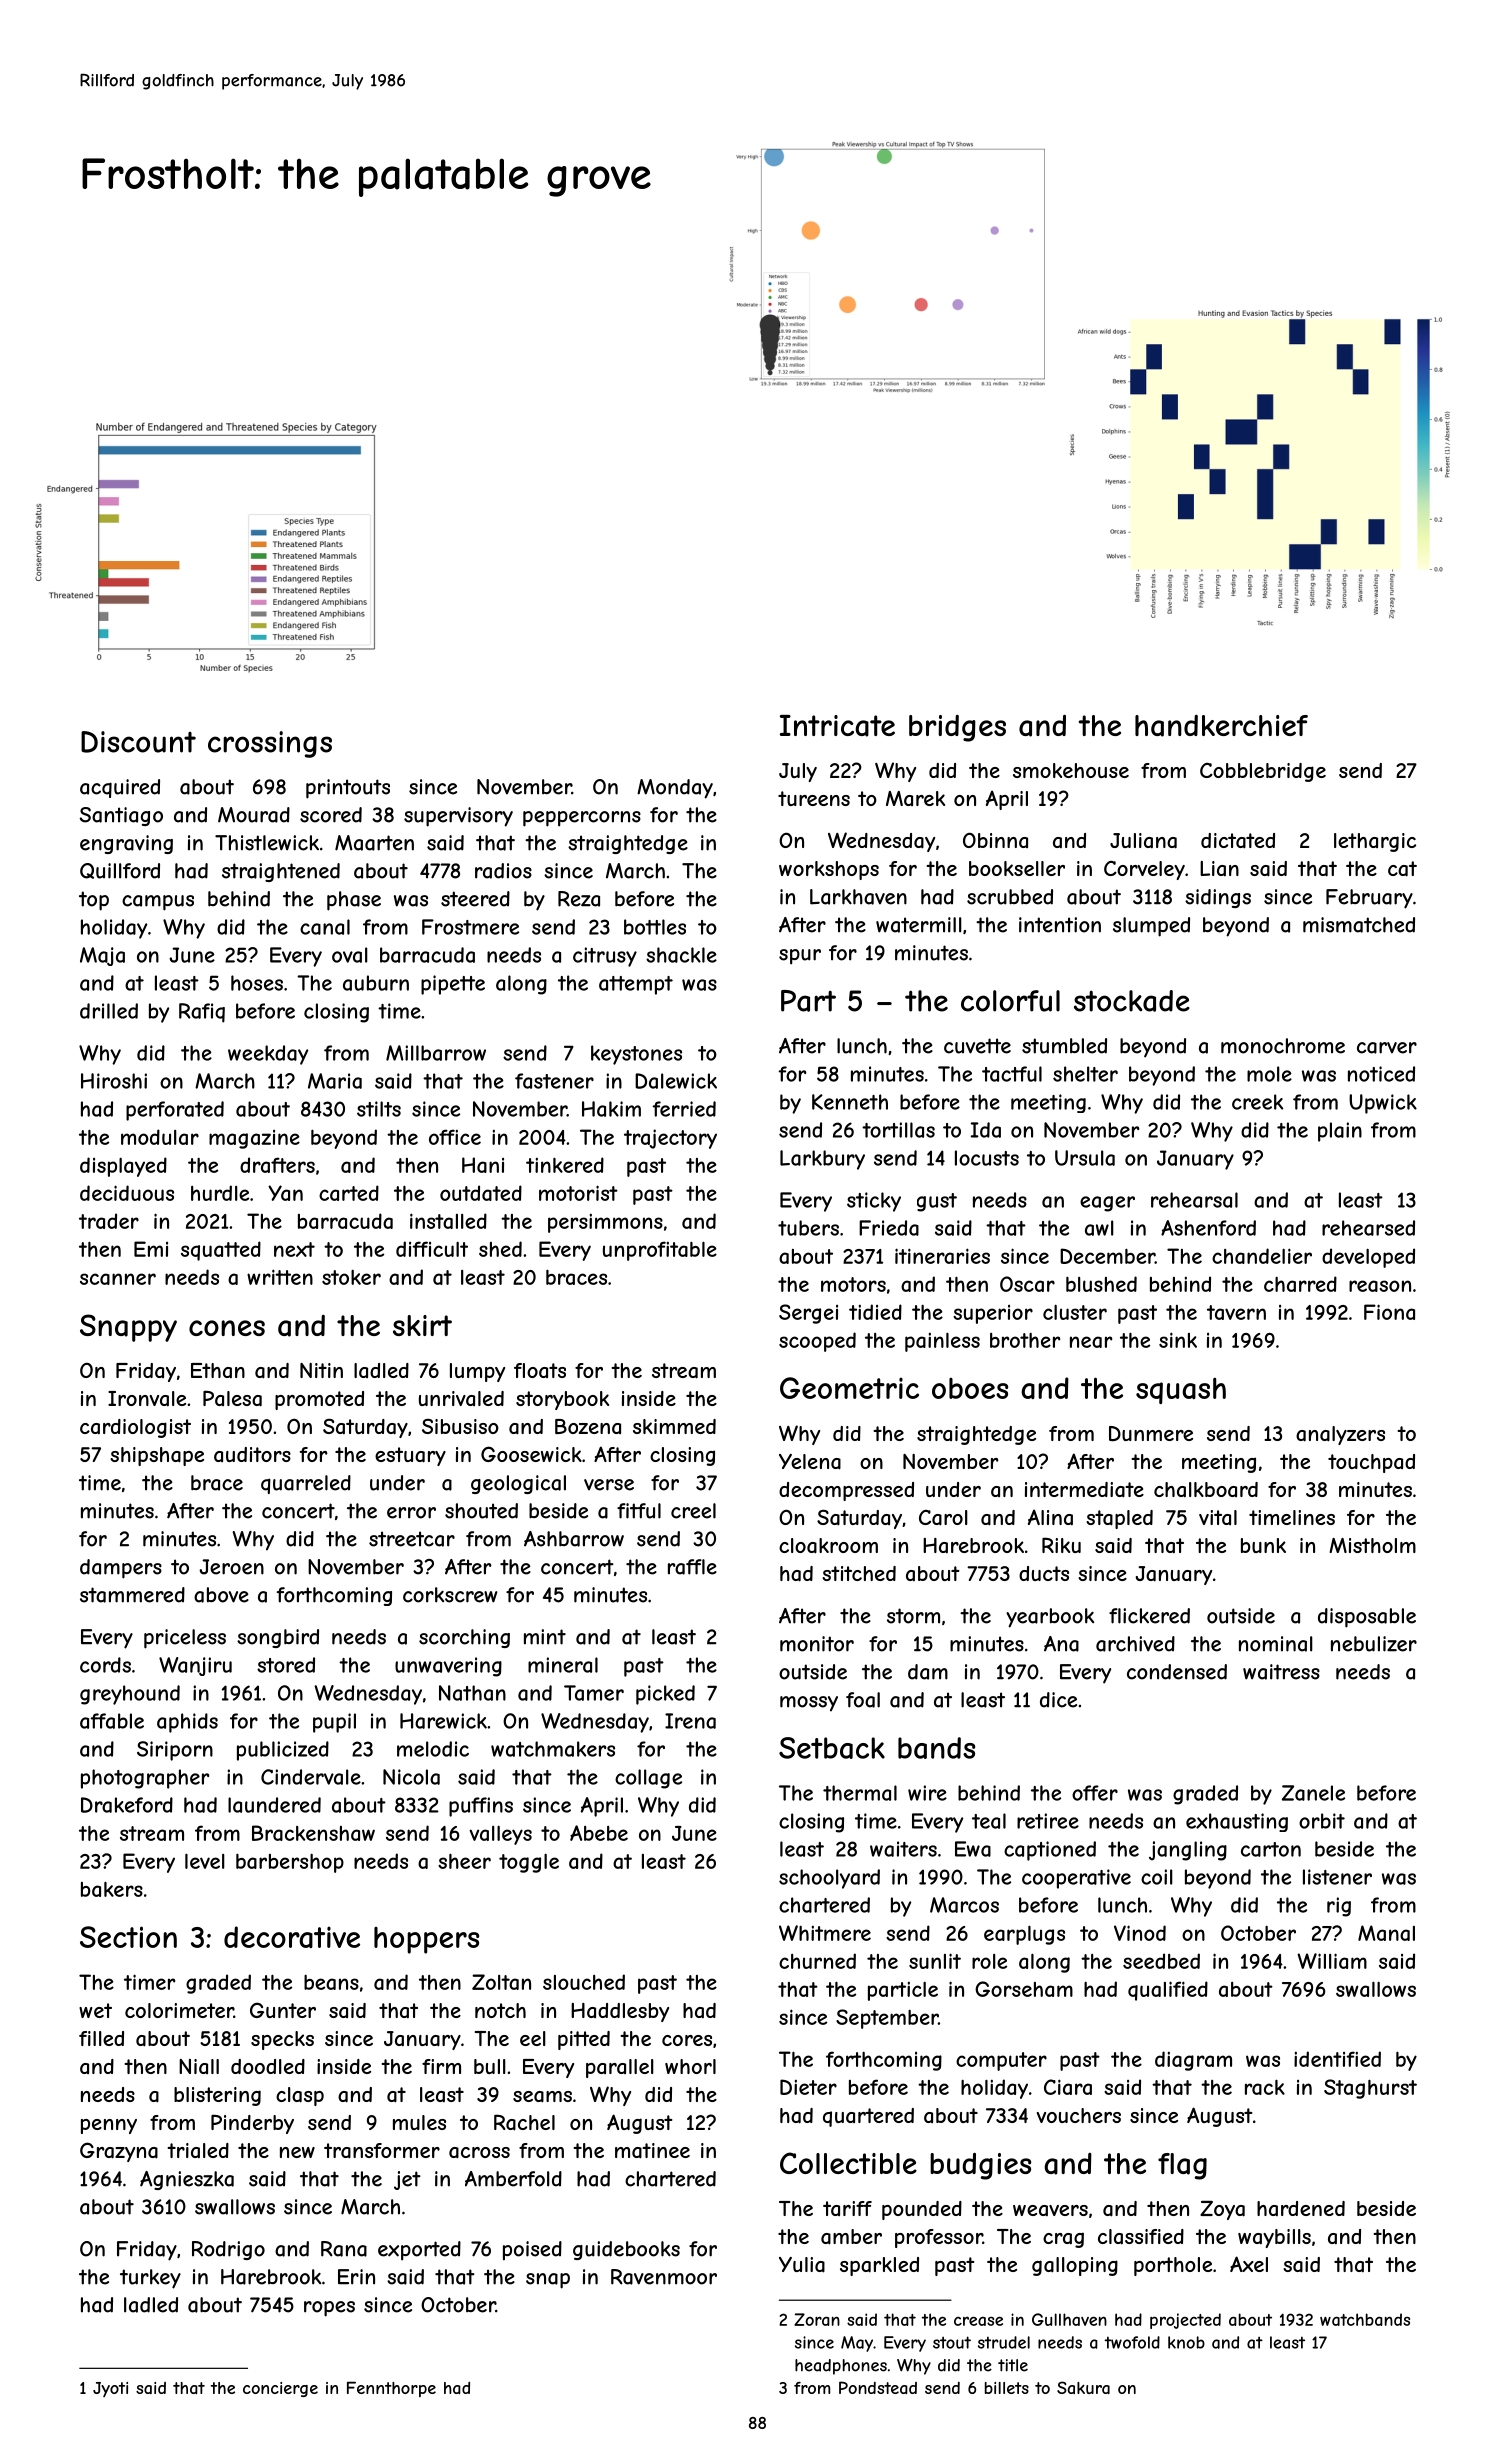 The height and width of the screenshot is (2464, 1496). I want to click on new, so click(297, 2152).
